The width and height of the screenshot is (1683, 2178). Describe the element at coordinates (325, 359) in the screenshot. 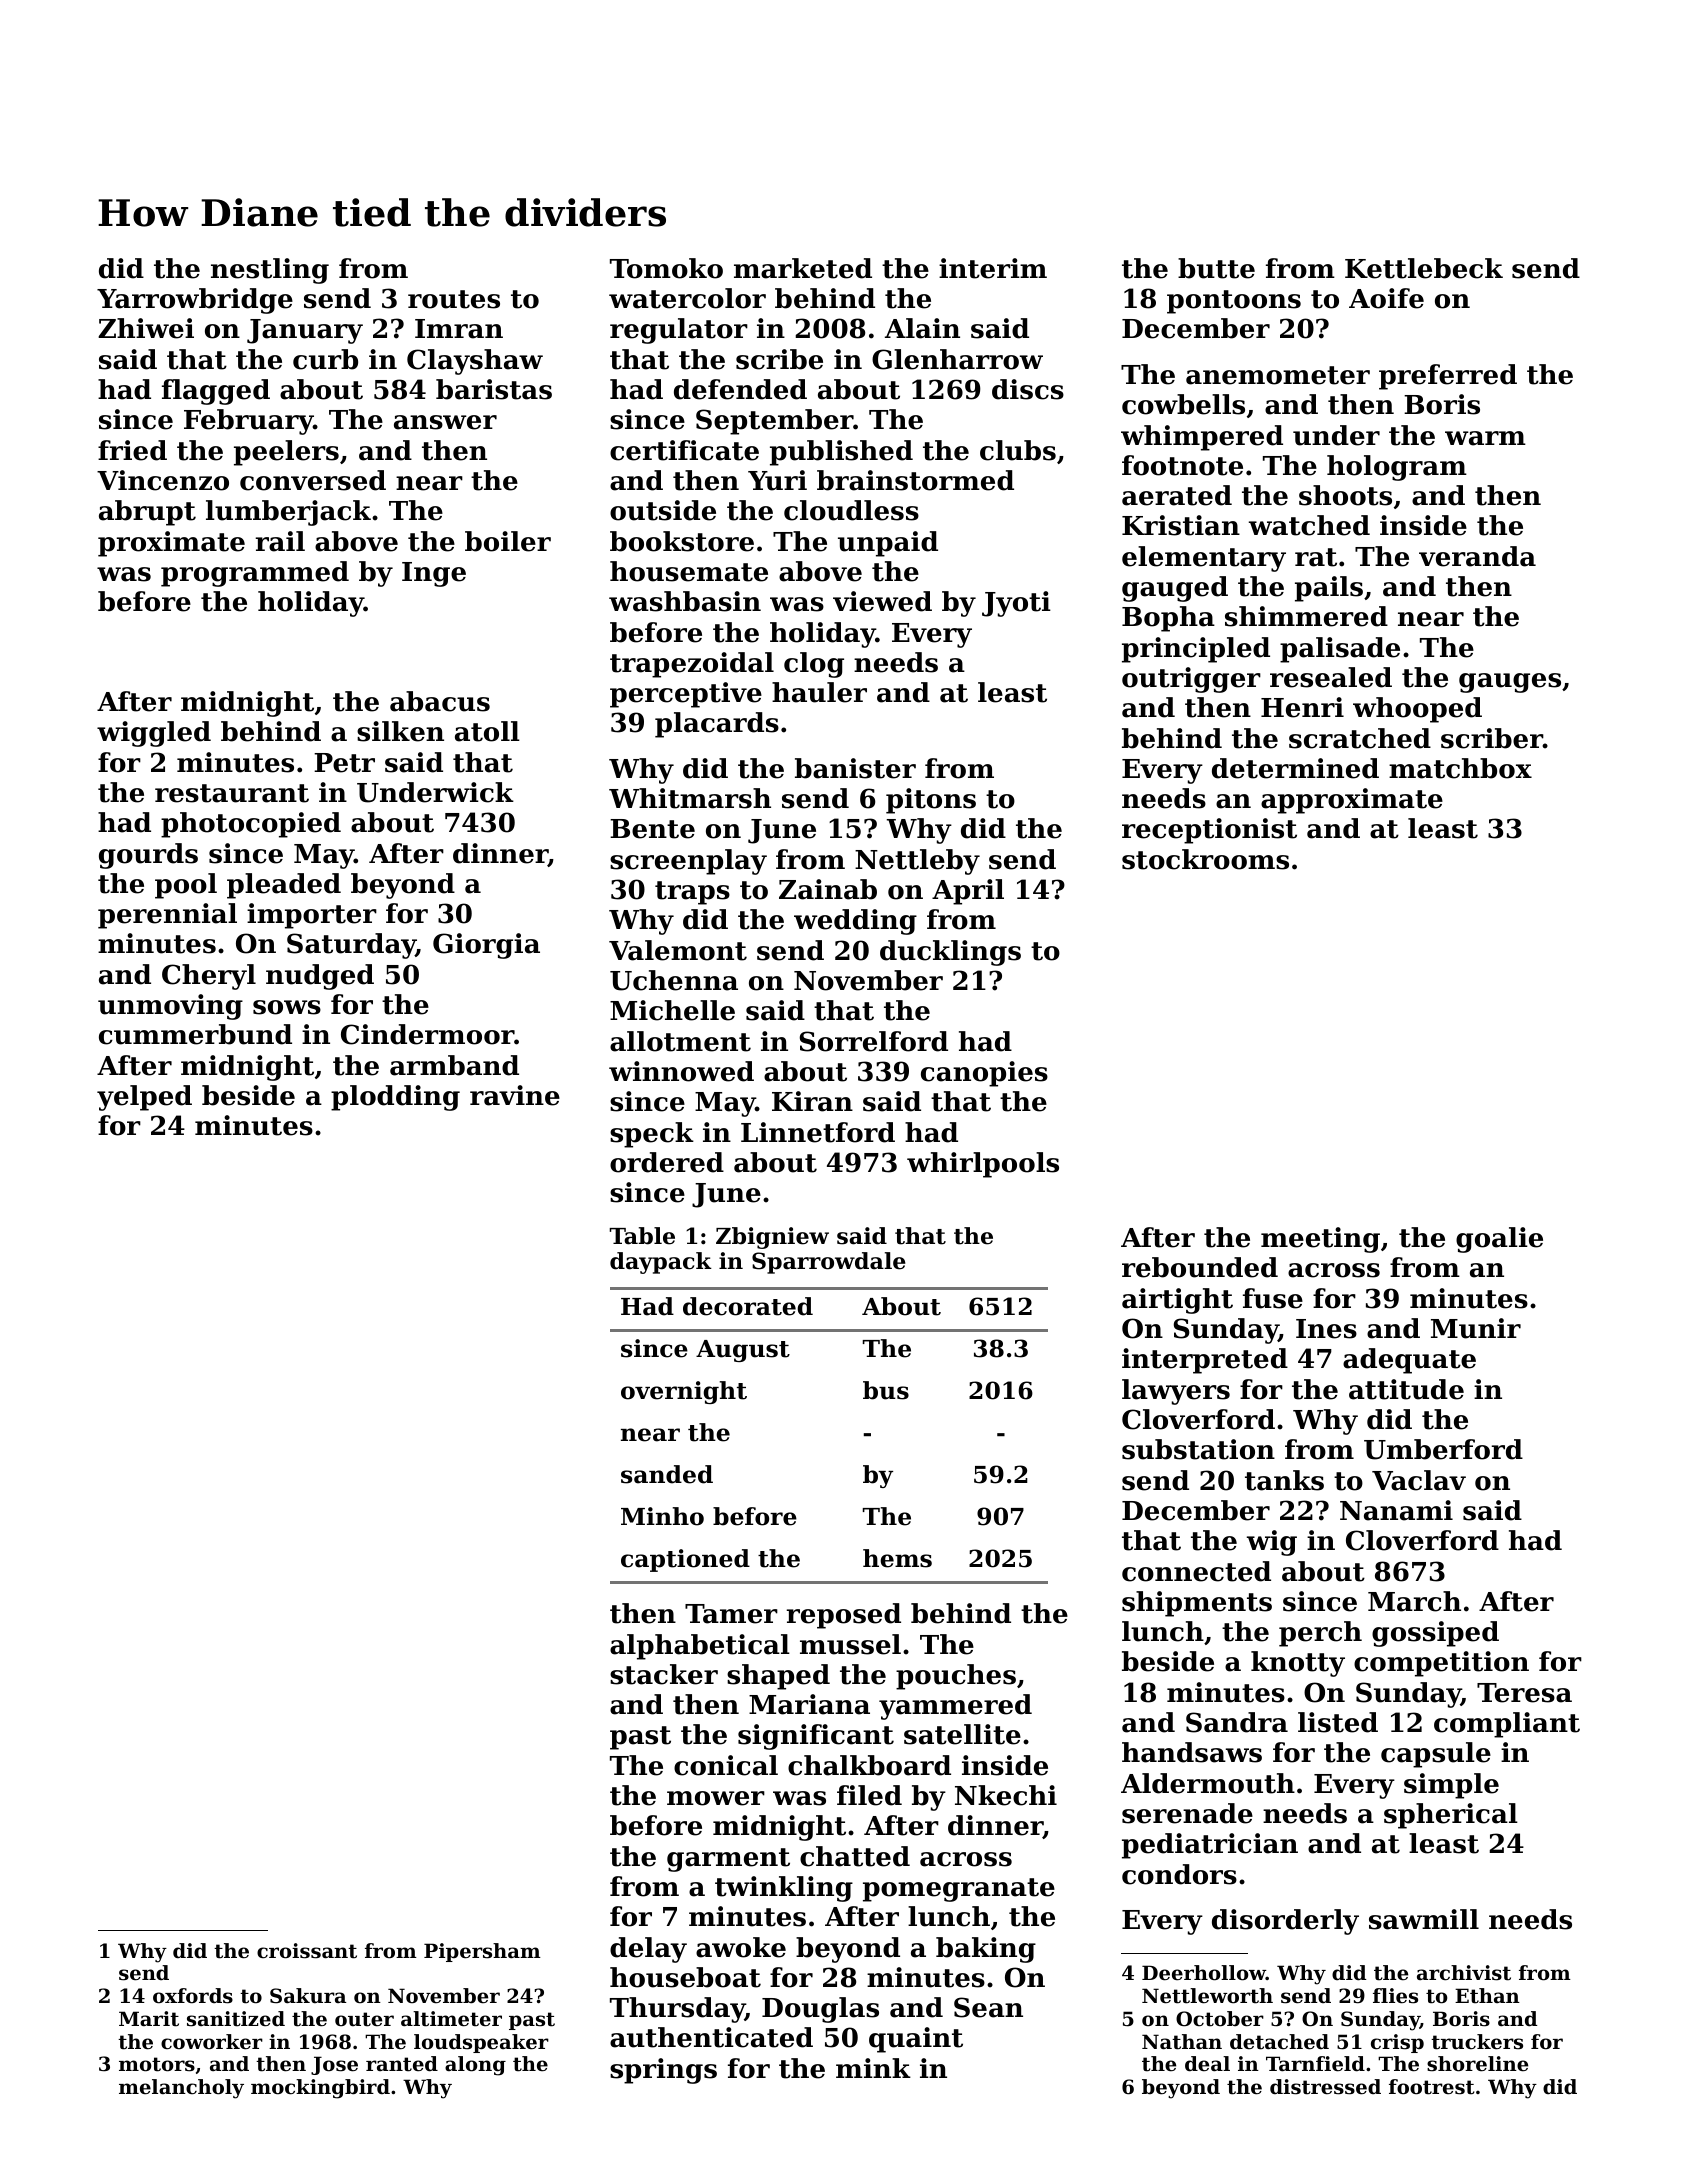

I see `curb` at that location.
